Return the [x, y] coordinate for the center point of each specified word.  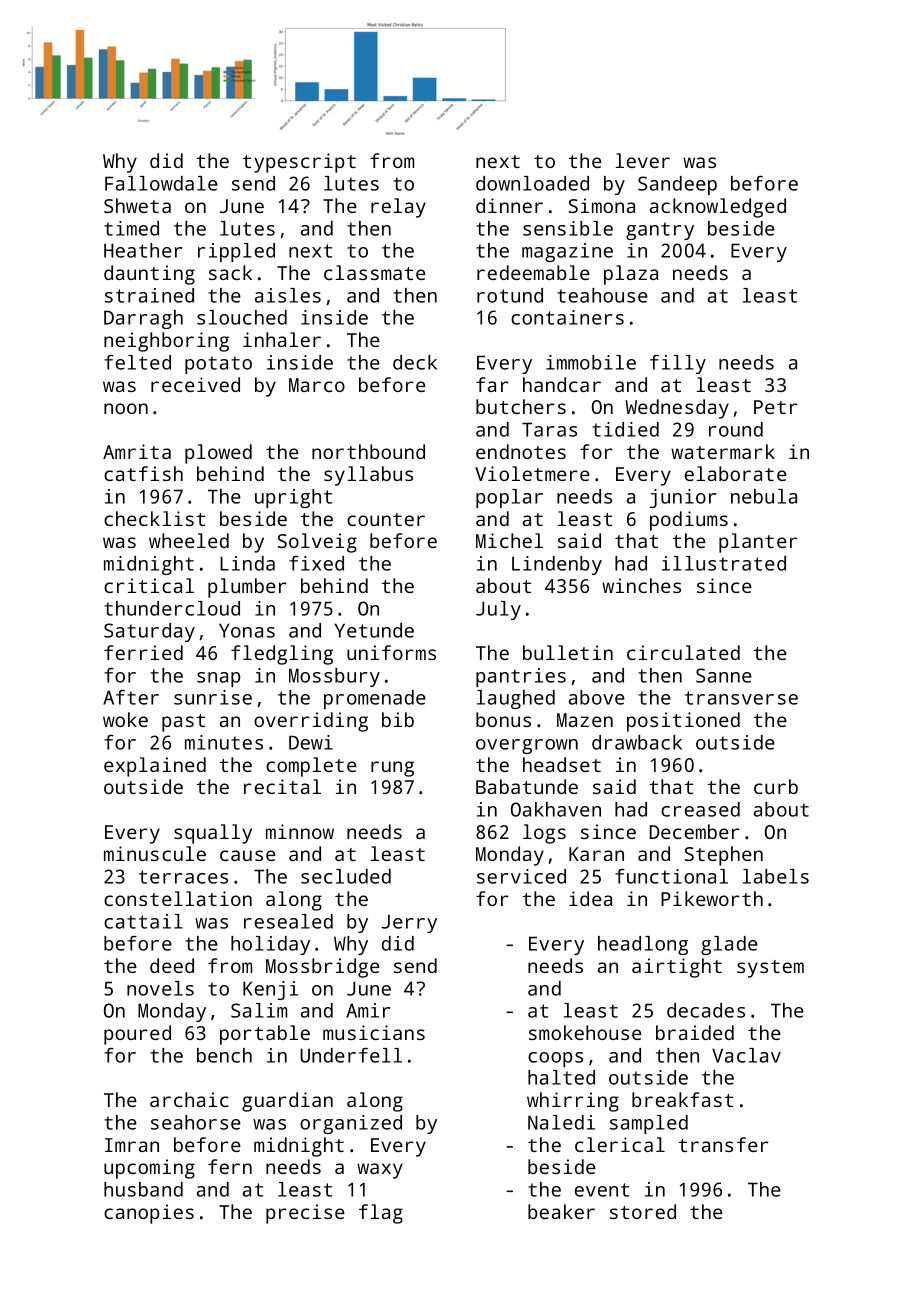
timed [131, 228]
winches [641, 585]
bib [398, 719]
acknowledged [718, 208]
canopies [149, 1214]
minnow [300, 831]
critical [149, 585]
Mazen [585, 720]
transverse [741, 698]
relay [398, 208]
